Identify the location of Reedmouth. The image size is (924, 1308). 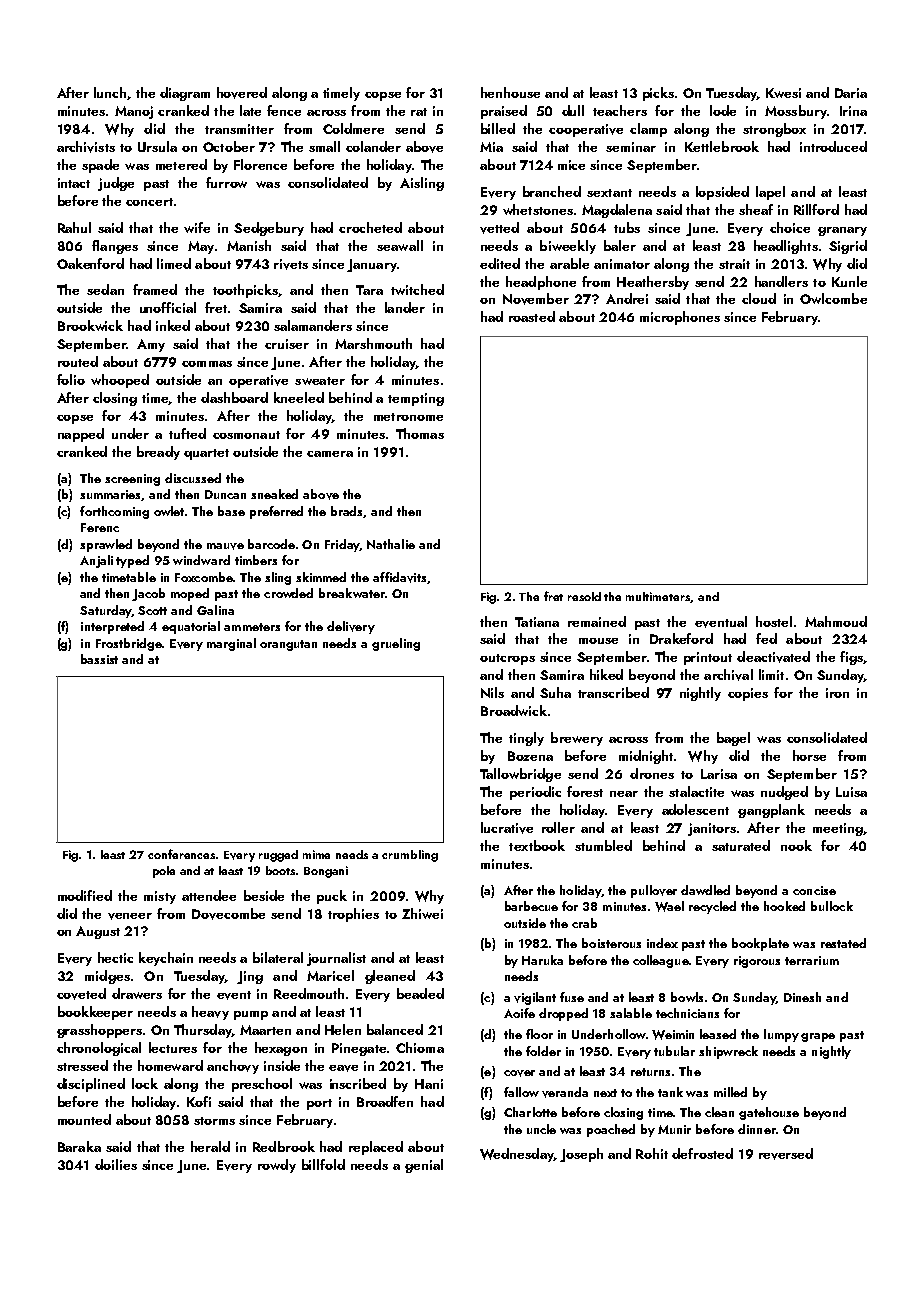
(309, 993).
